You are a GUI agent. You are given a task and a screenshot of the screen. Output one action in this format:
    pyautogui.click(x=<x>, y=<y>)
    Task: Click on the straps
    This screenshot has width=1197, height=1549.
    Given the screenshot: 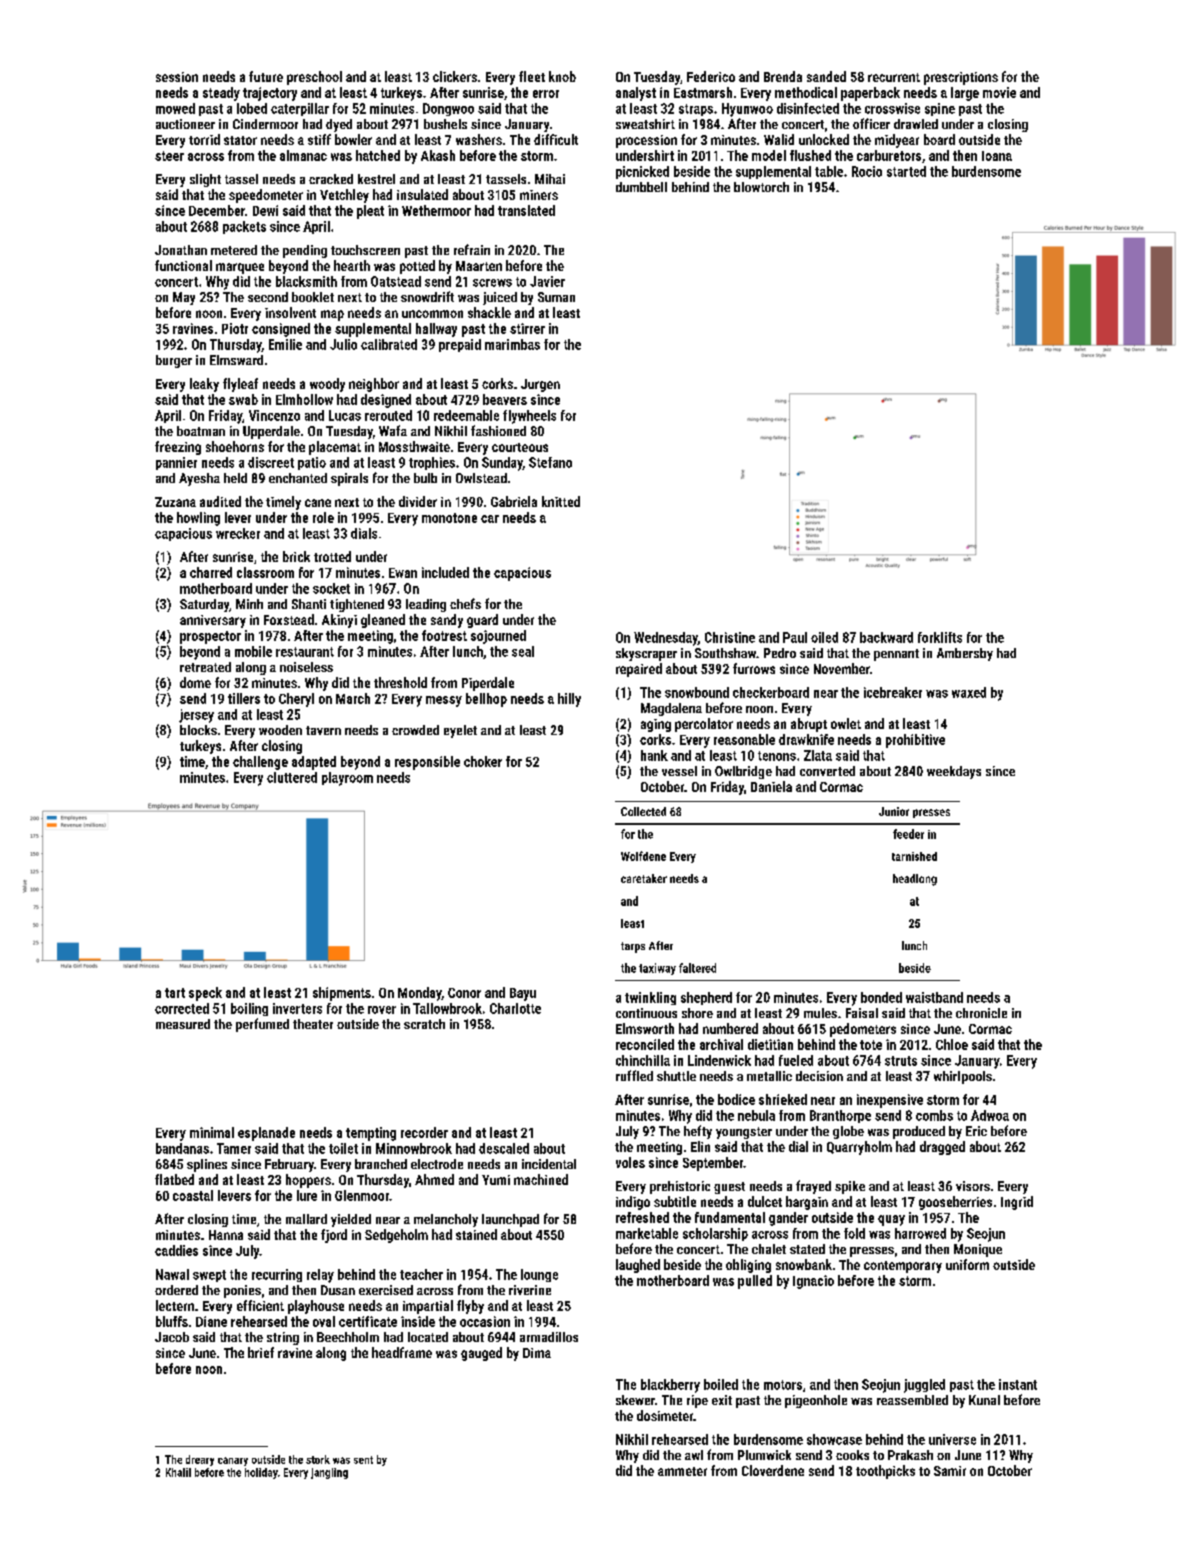 What is the action you would take?
    pyautogui.click(x=696, y=110)
